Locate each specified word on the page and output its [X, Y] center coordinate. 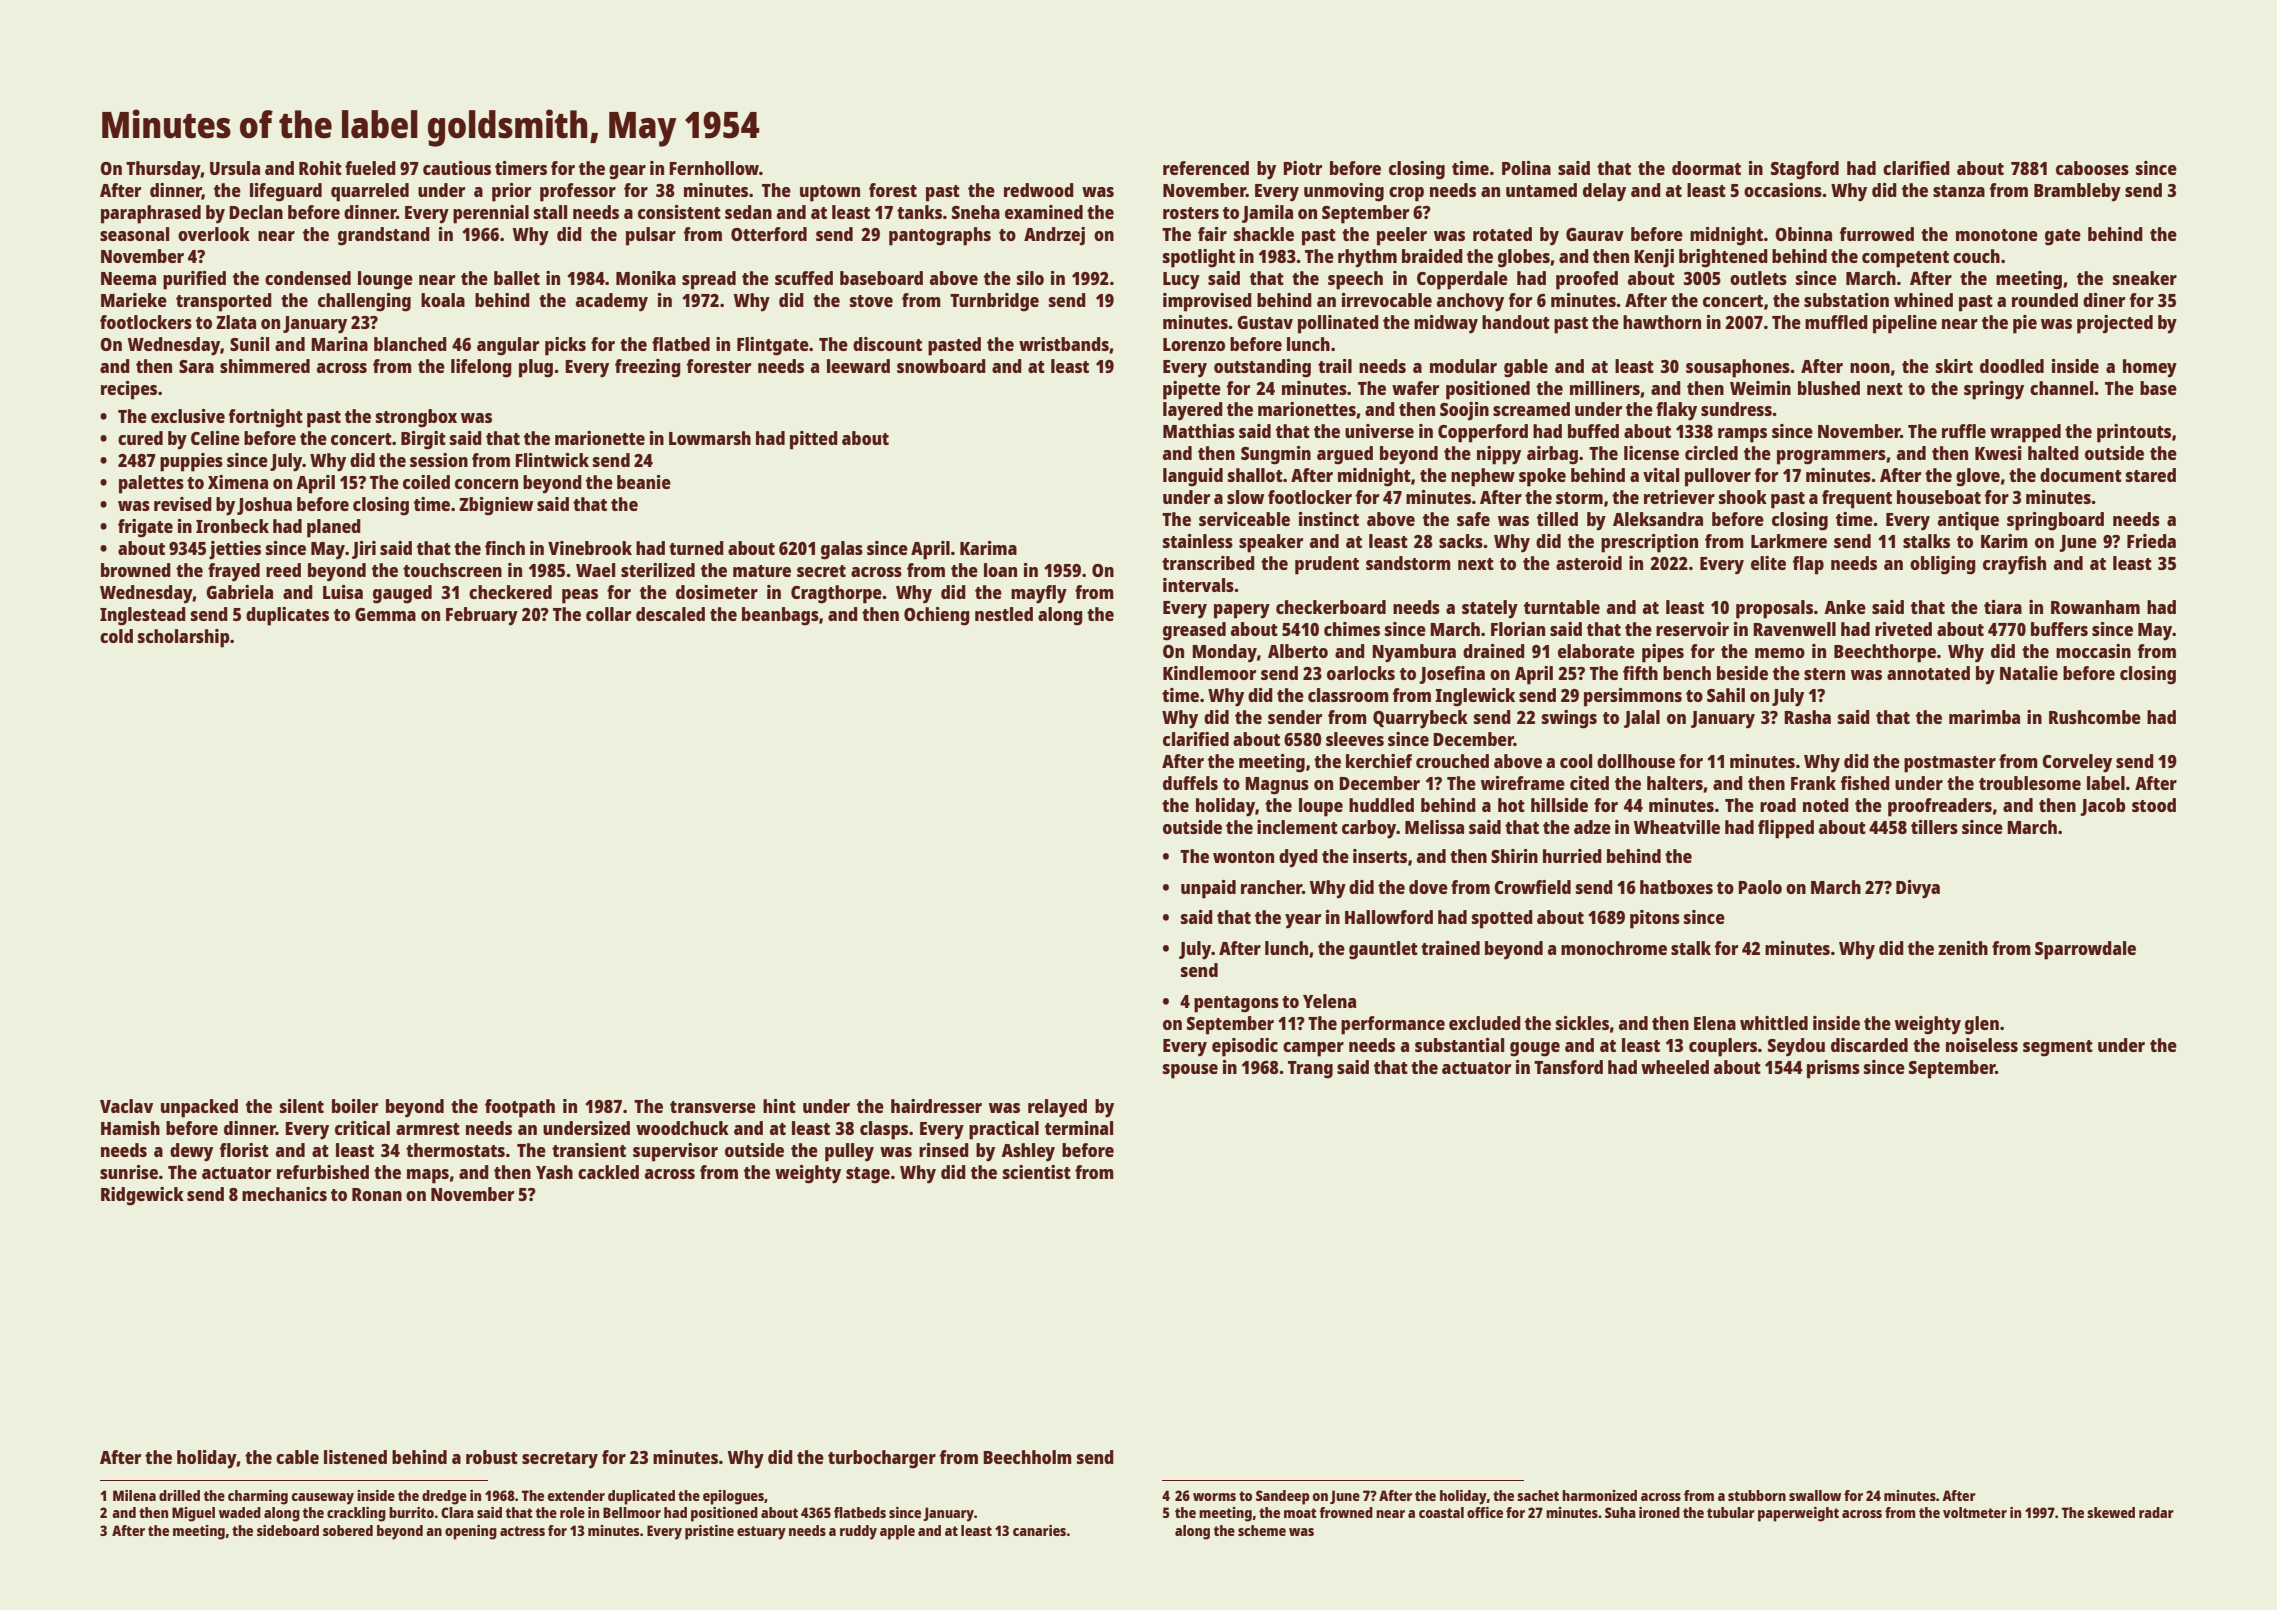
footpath [520, 1108]
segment [2058, 1048]
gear [627, 172]
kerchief [1379, 761]
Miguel [193, 1514]
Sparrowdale [2085, 950]
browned [136, 570]
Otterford [769, 234]
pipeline [1905, 324]
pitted [814, 440]
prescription [1649, 543]
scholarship [184, 638]
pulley [849, 1152]
